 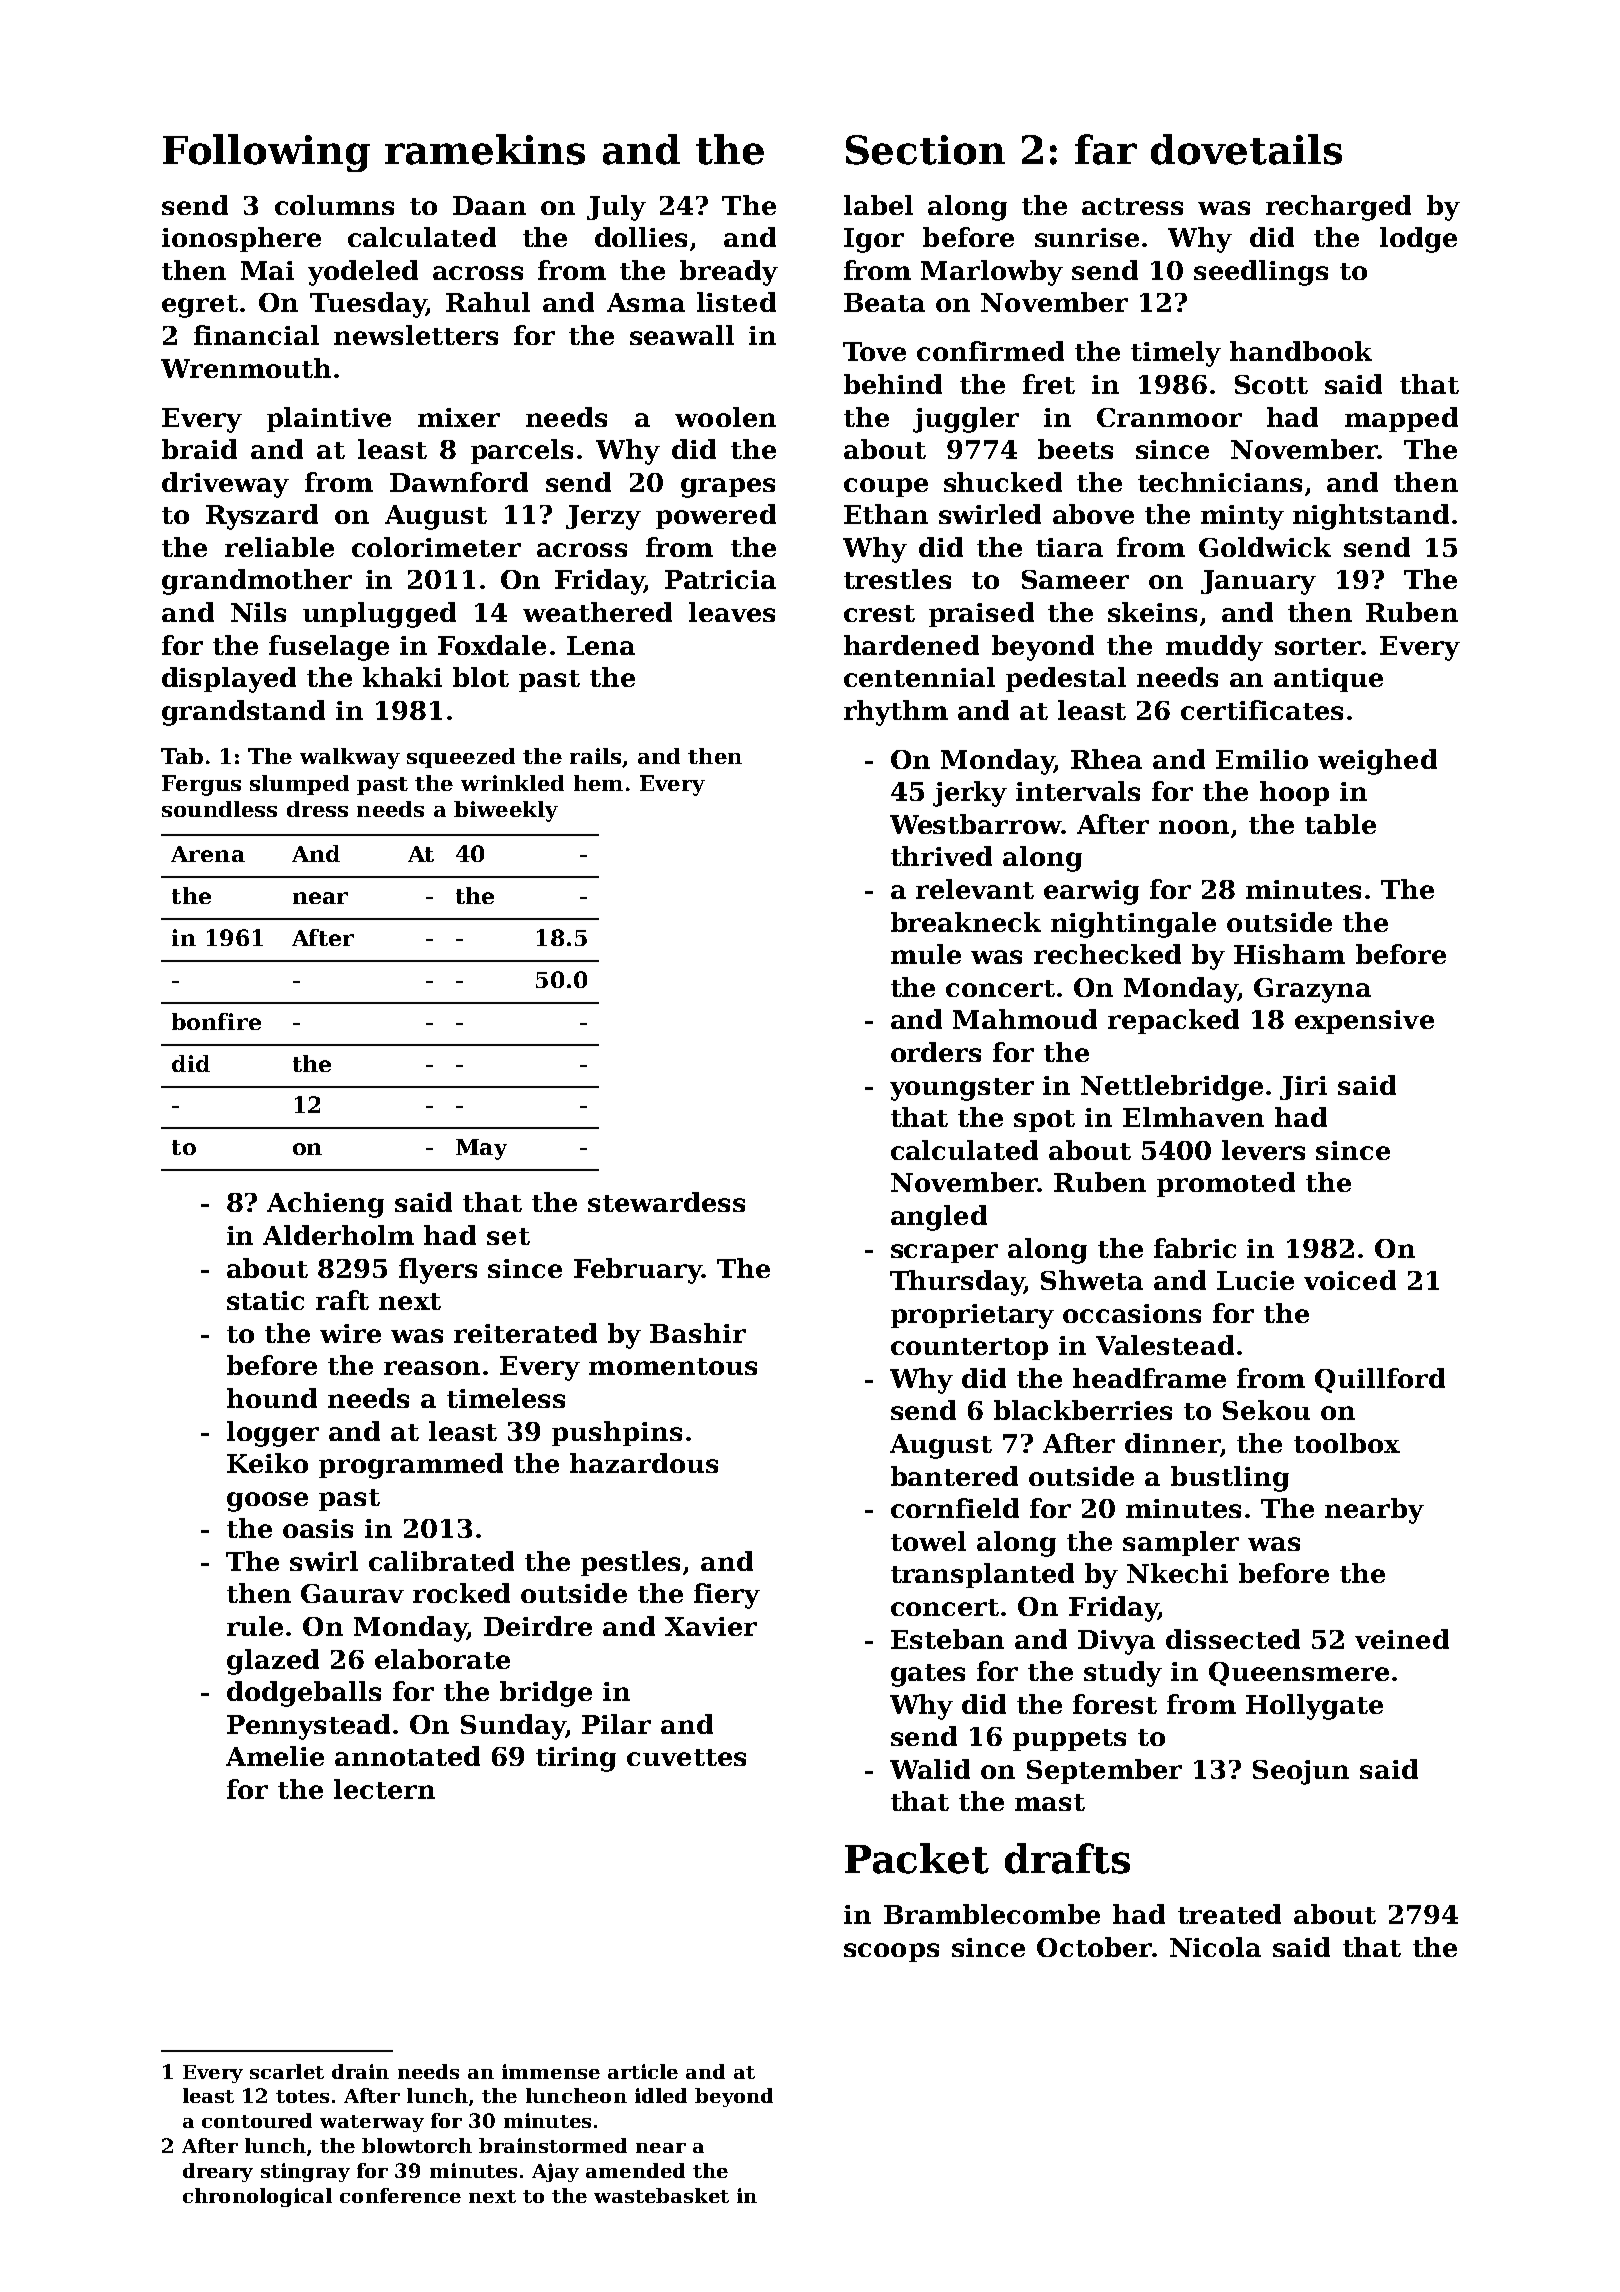 I want to click on sampler, so click(x=1181, y=1543).
